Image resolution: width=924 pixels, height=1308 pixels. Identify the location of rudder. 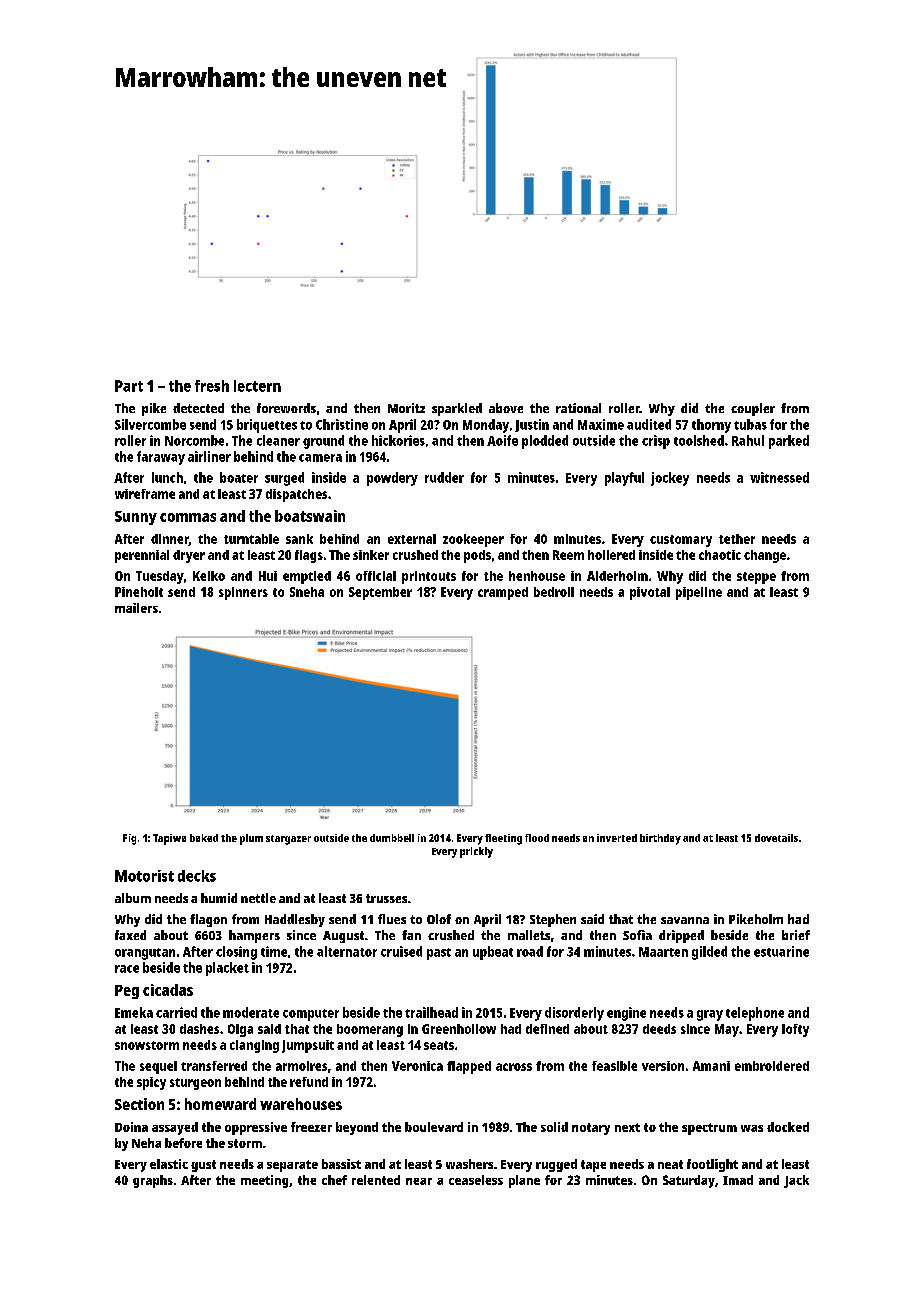
(444, 477).
